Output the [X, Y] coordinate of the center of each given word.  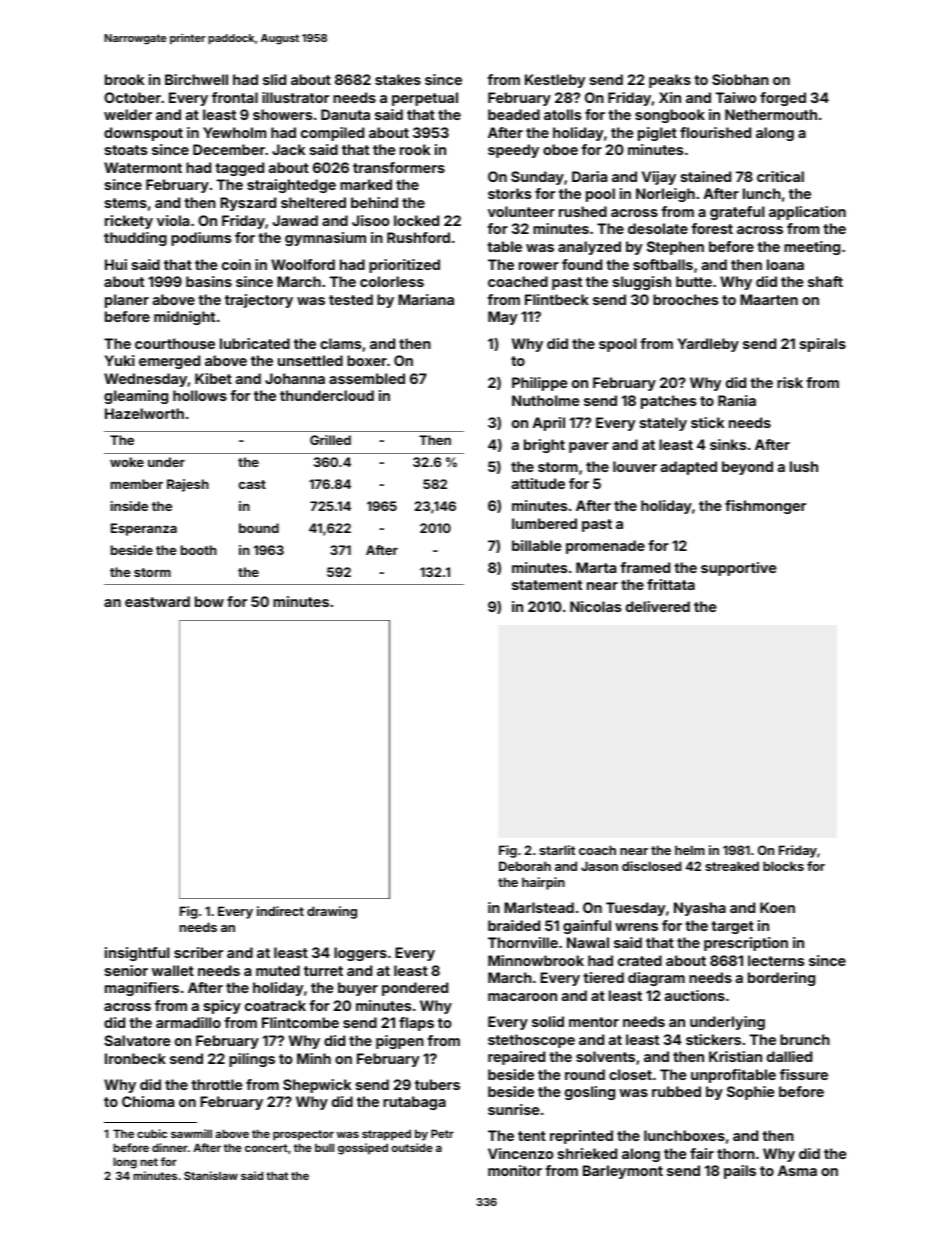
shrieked [587, 1153]
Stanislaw [211, 1175]
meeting [812, 248]
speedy [513, 151]
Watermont [143, 167]
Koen [777, 907]
